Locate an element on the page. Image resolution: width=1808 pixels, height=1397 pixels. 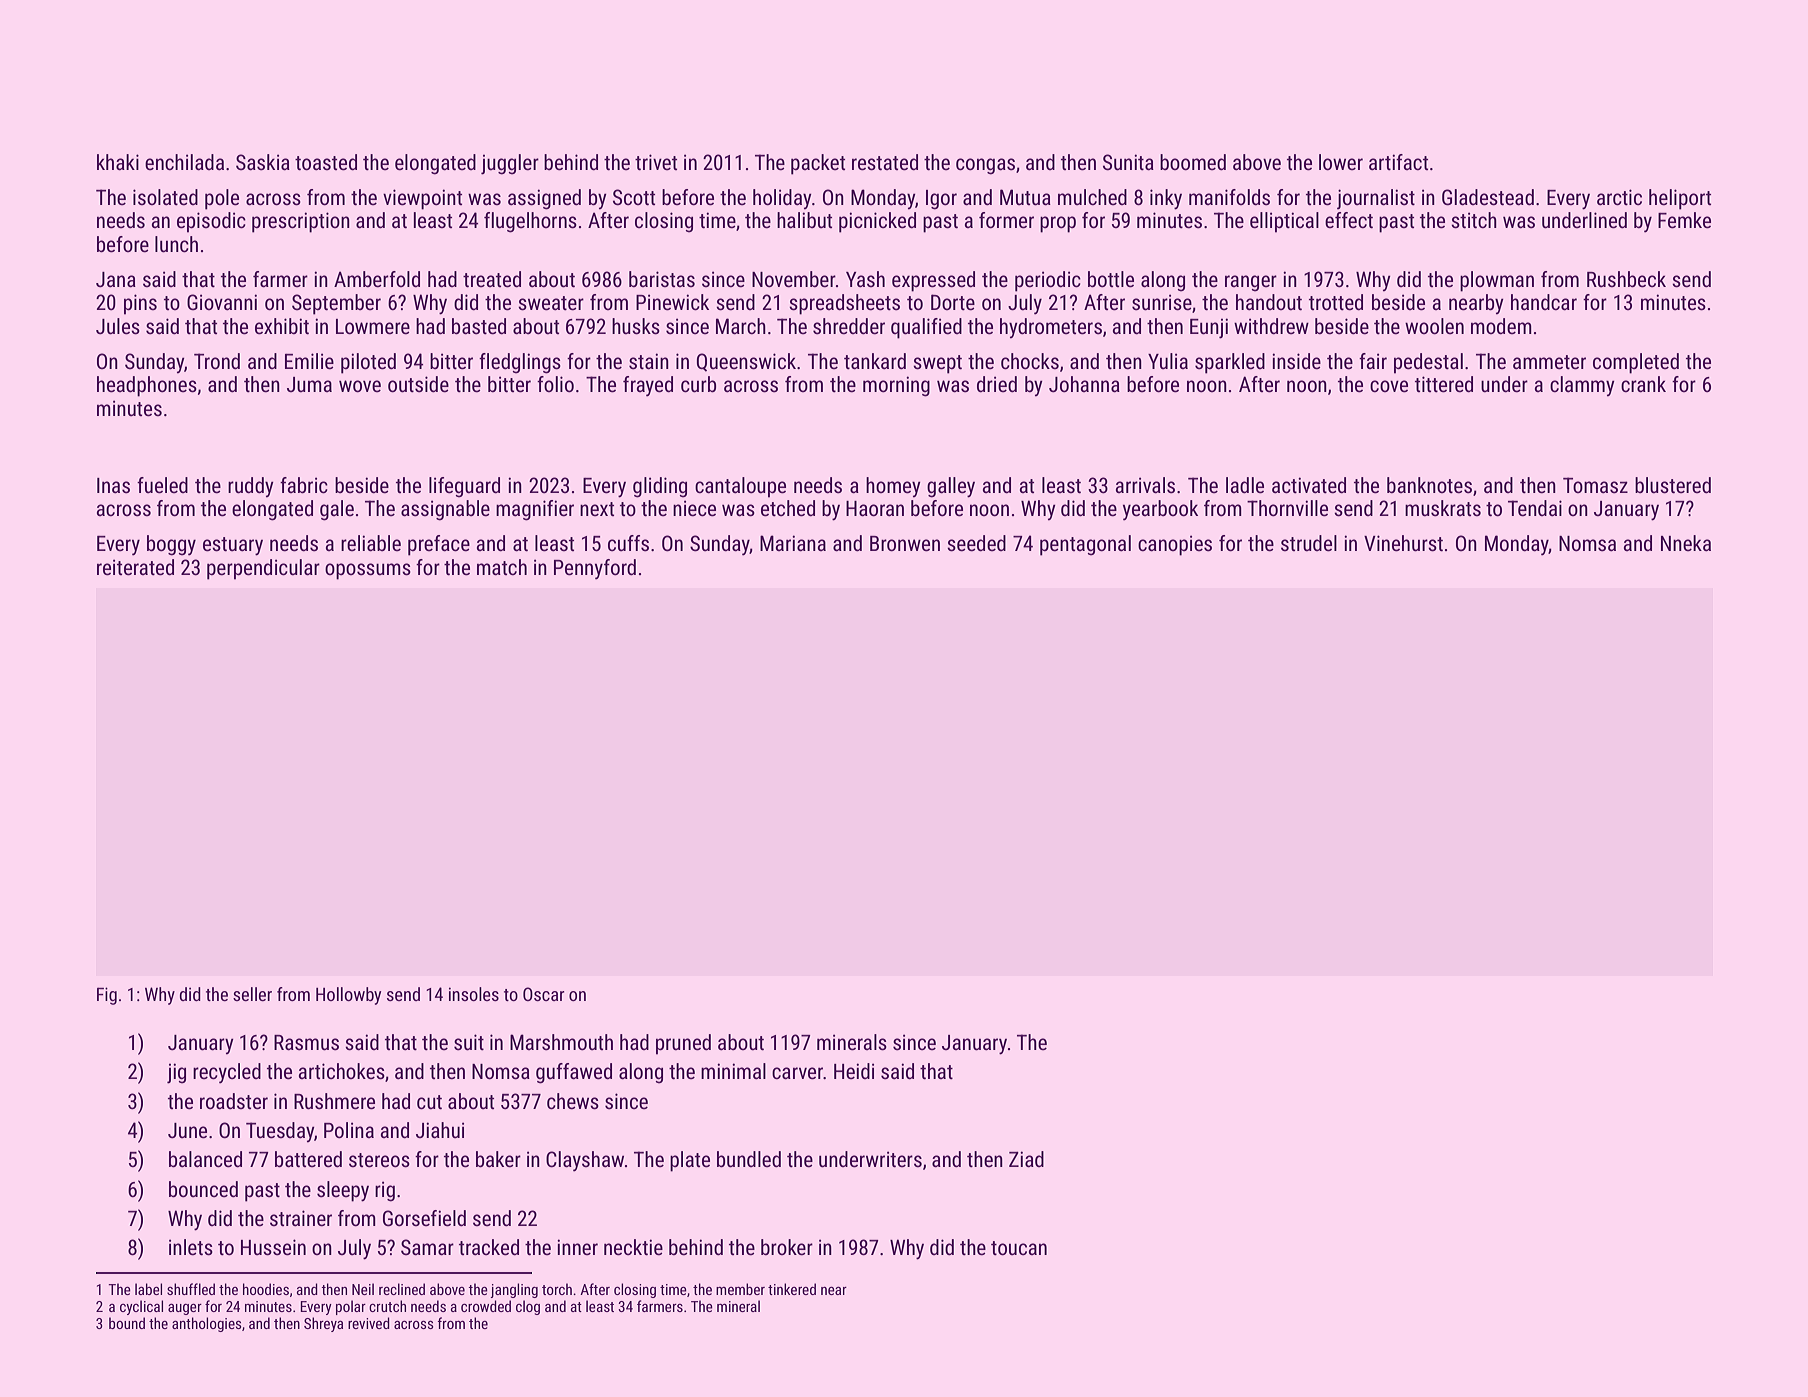
seeded is located at coordinates (976, 543).
